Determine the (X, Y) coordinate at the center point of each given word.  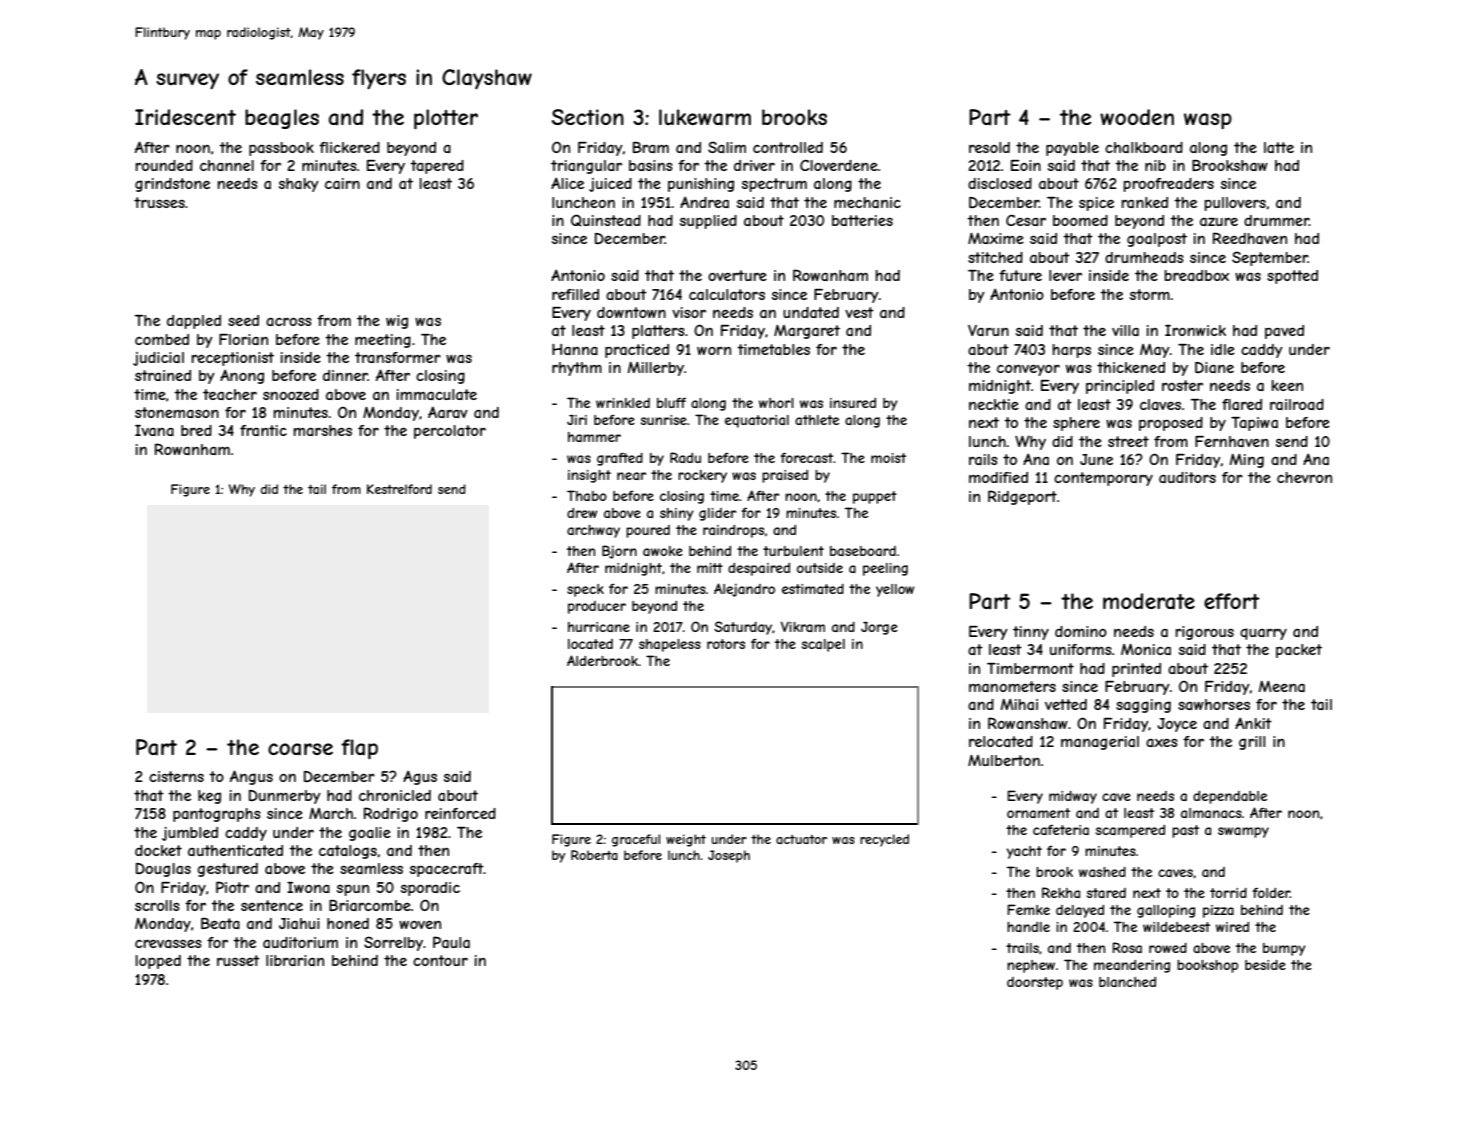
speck (585, 590)
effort (1232, 601)
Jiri (577, 420)
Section (588, 117)
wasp (1208, 121)
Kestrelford (399, 489)
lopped (158, 962)
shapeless (670, 645)
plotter (446, 119)
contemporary (1103, 479)
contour (440, 960)
